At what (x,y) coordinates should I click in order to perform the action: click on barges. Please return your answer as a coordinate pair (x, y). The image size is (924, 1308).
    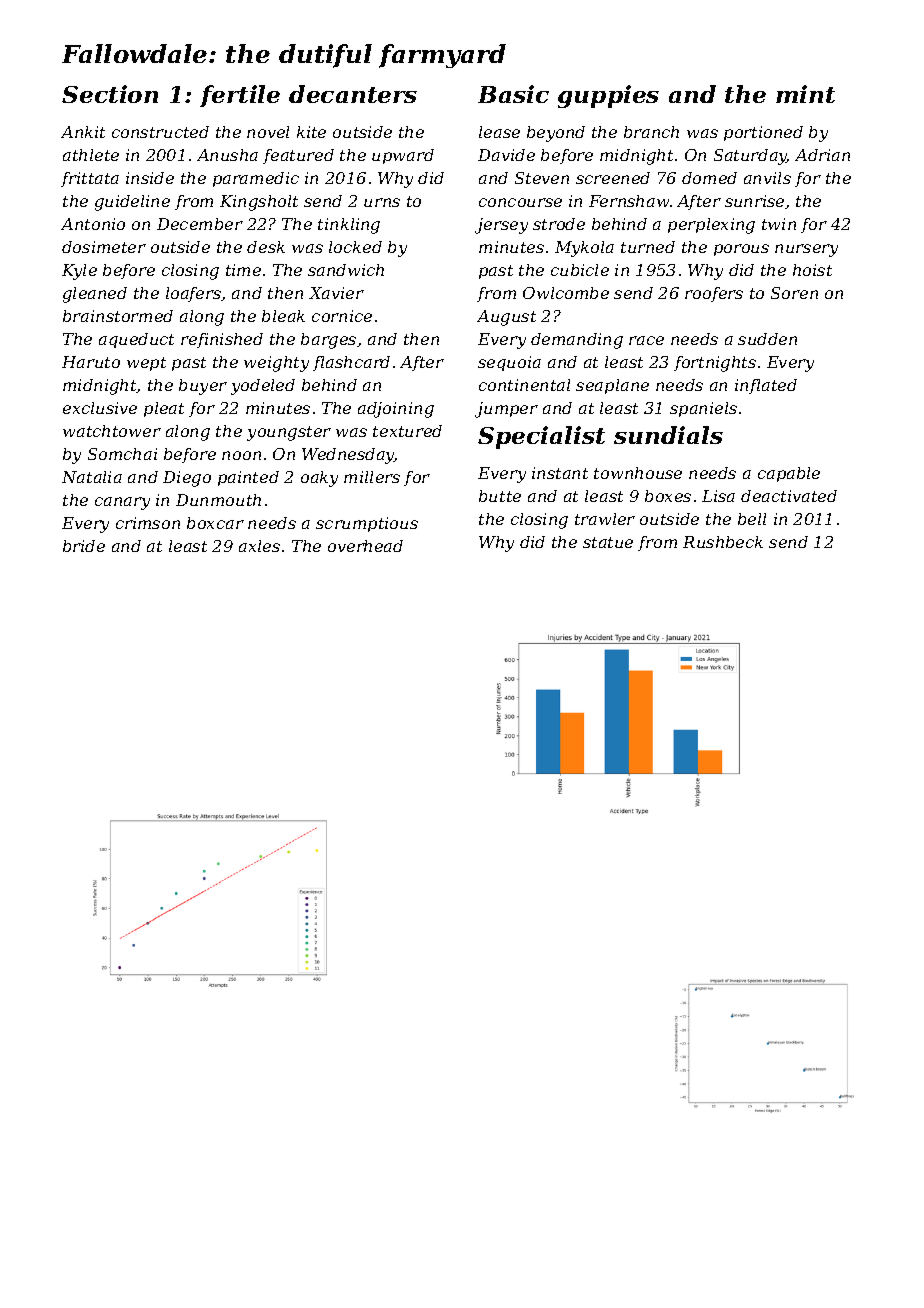
    Looking at the image, I should click on (328, 341).
